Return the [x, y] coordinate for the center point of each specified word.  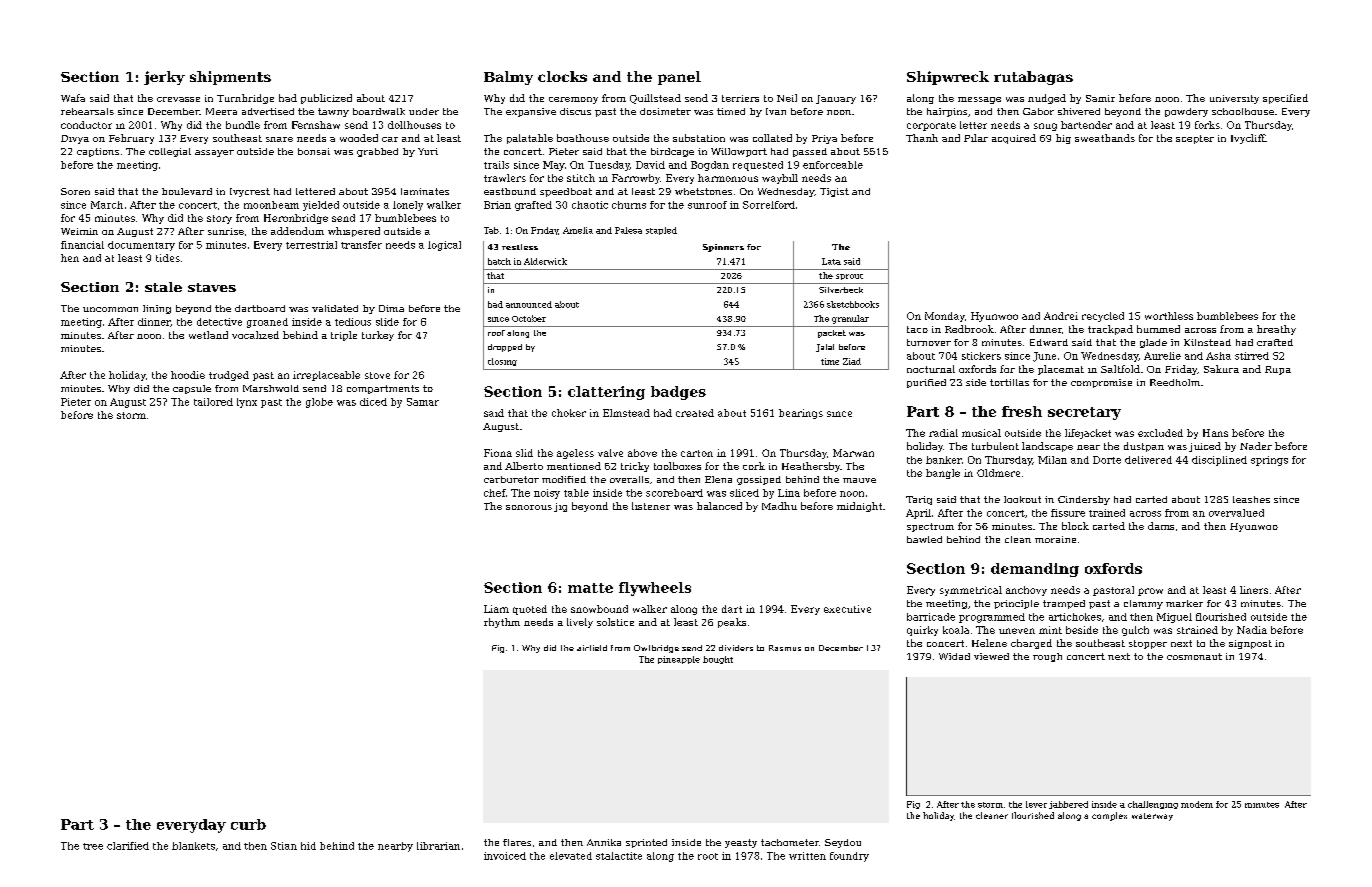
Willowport [739, 152]
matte [590, 588]
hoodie [188, 375]
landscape [1047, 447]
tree [93, 846]
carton [697, 453]
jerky [164, 78]
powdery [1186, 112]
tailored [213, 402]
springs [1269, 461]
